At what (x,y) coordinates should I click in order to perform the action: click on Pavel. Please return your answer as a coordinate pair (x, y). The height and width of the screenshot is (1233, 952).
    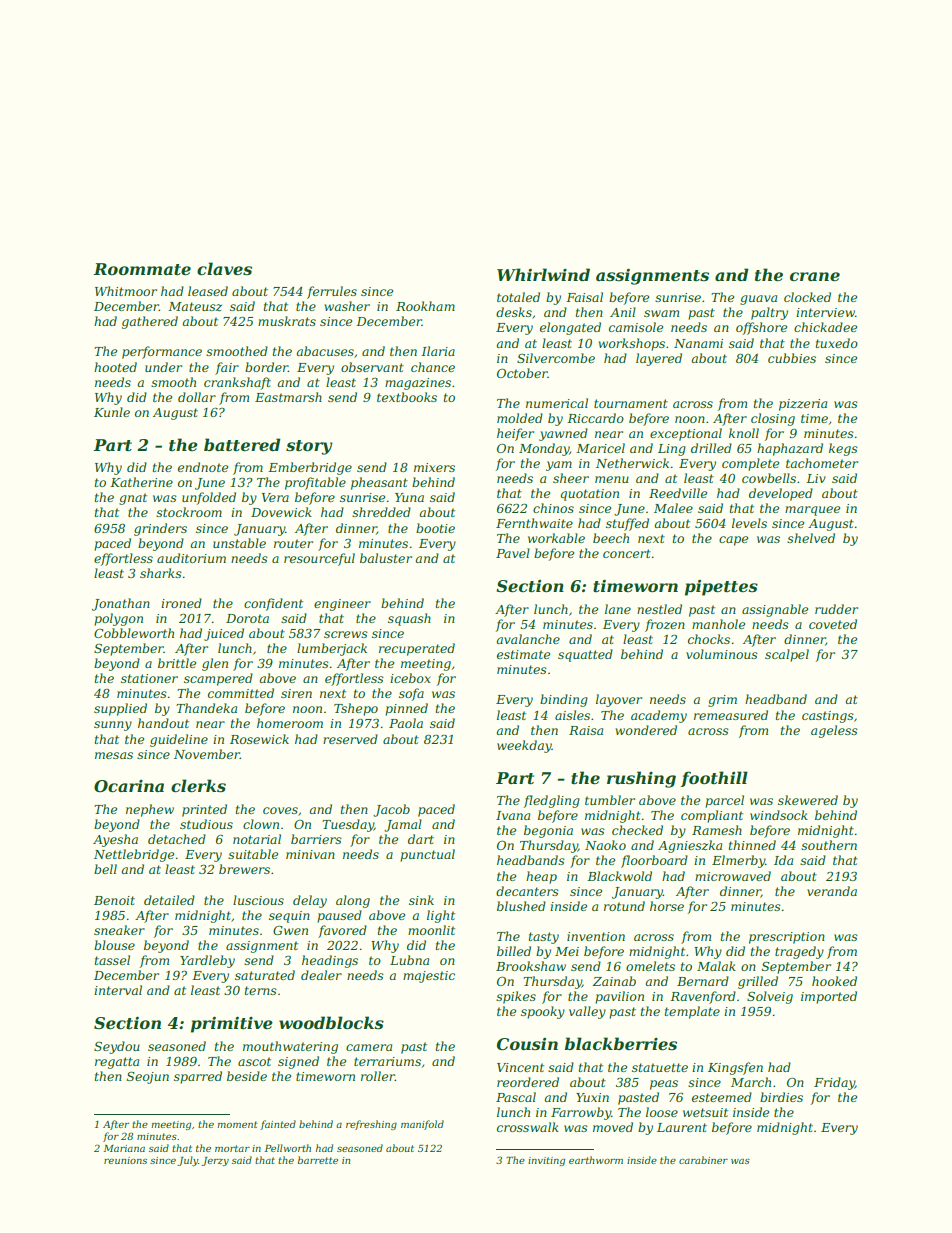
    Looking at the image, I should click on (513, 553).
